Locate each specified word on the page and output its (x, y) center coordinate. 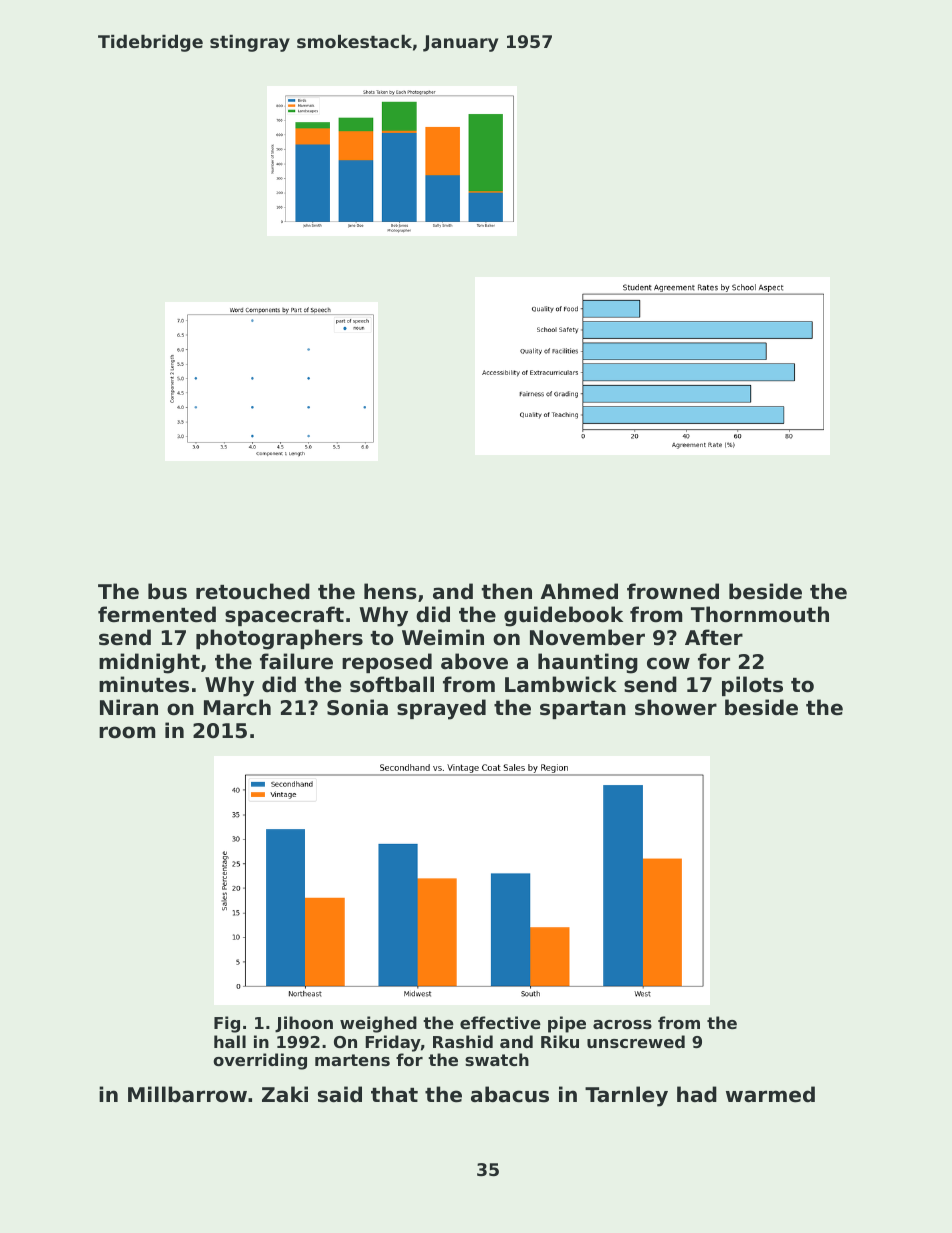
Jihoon (304, 1024)
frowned (673, 591)
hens (390, 591)
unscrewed (636, 1041)
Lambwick (561, 684)
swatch (497, 1059)
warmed (770, 1094)
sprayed (441, 709)
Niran (129, 707)
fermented (157, 614)
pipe (567, 1024)
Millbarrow (187, 1094)
